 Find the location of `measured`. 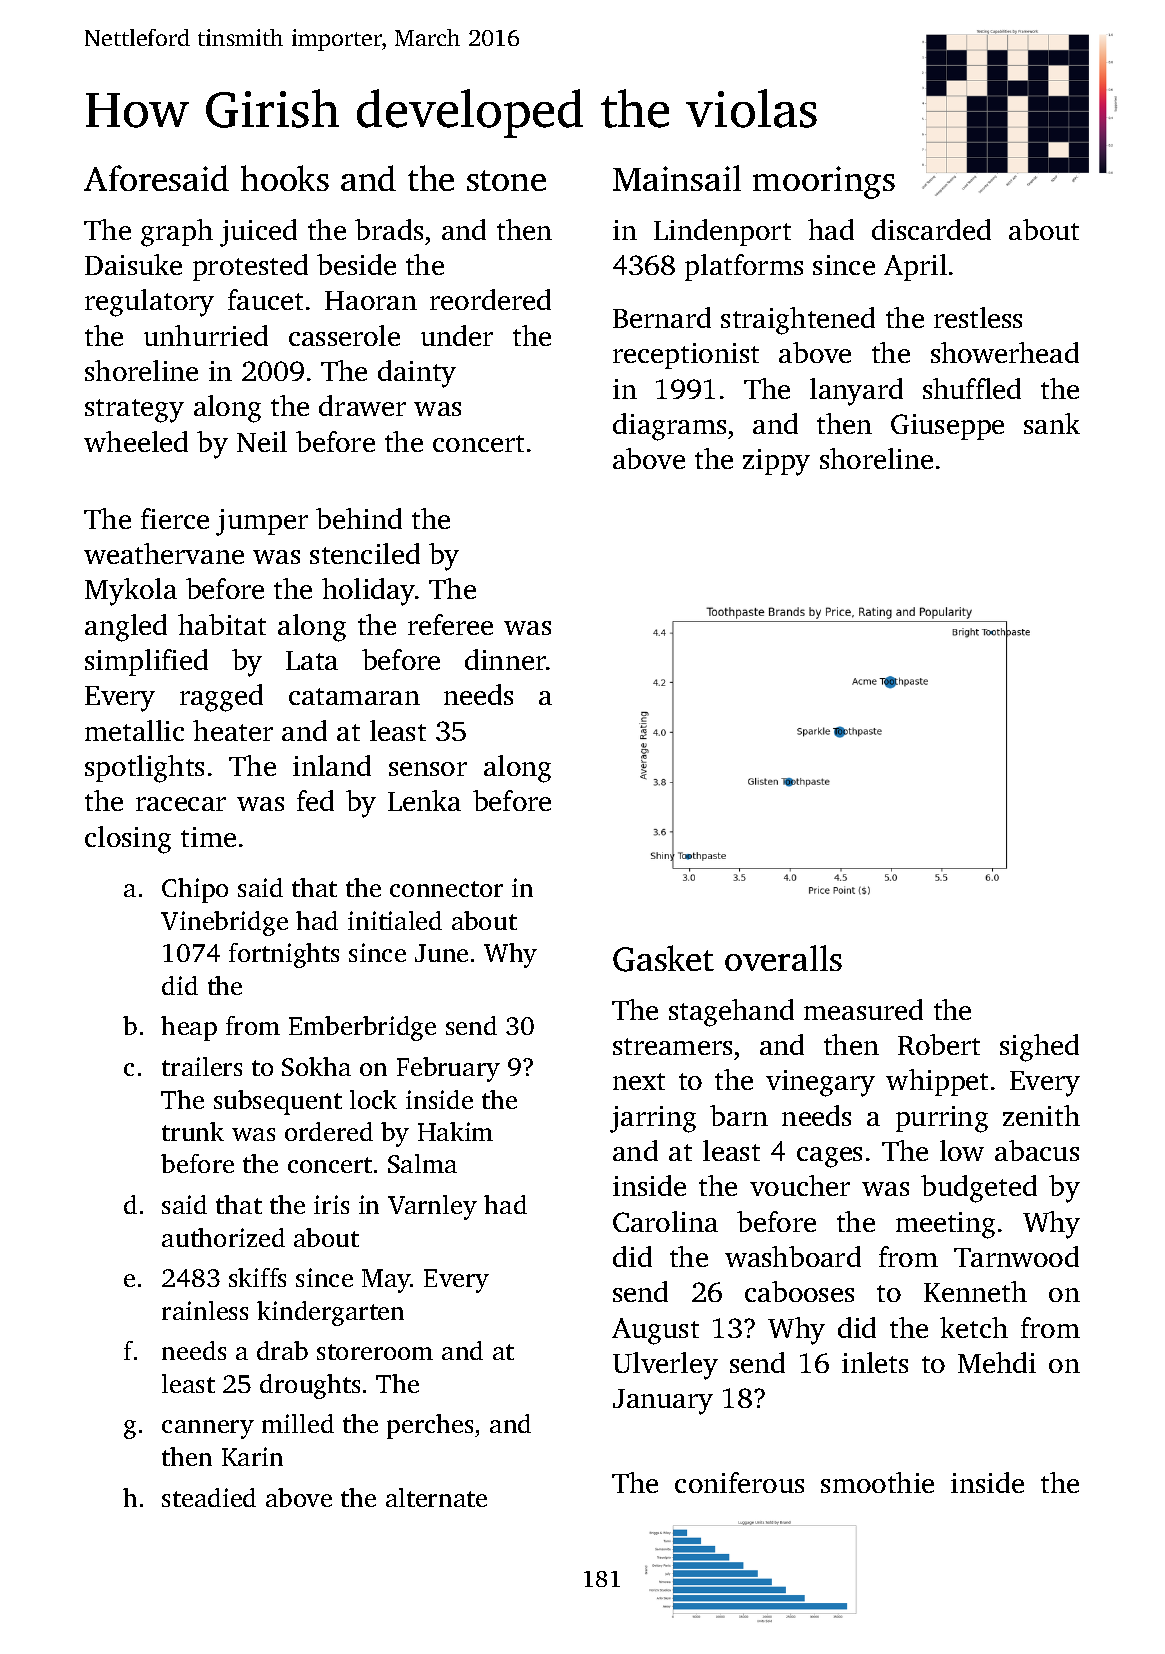

measured is located at coordinates (863, 1009).
